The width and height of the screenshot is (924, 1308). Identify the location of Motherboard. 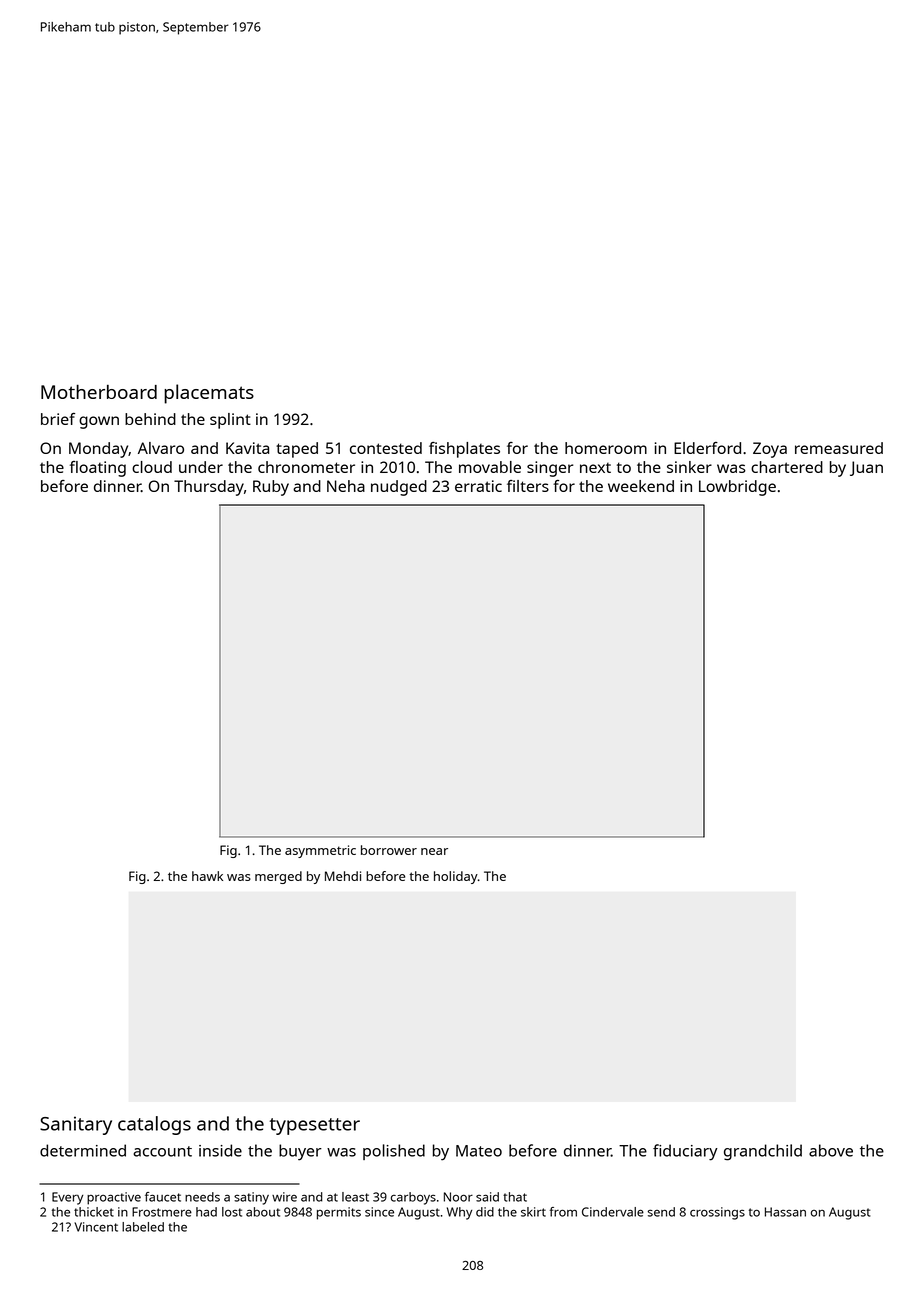
(99, 392).
